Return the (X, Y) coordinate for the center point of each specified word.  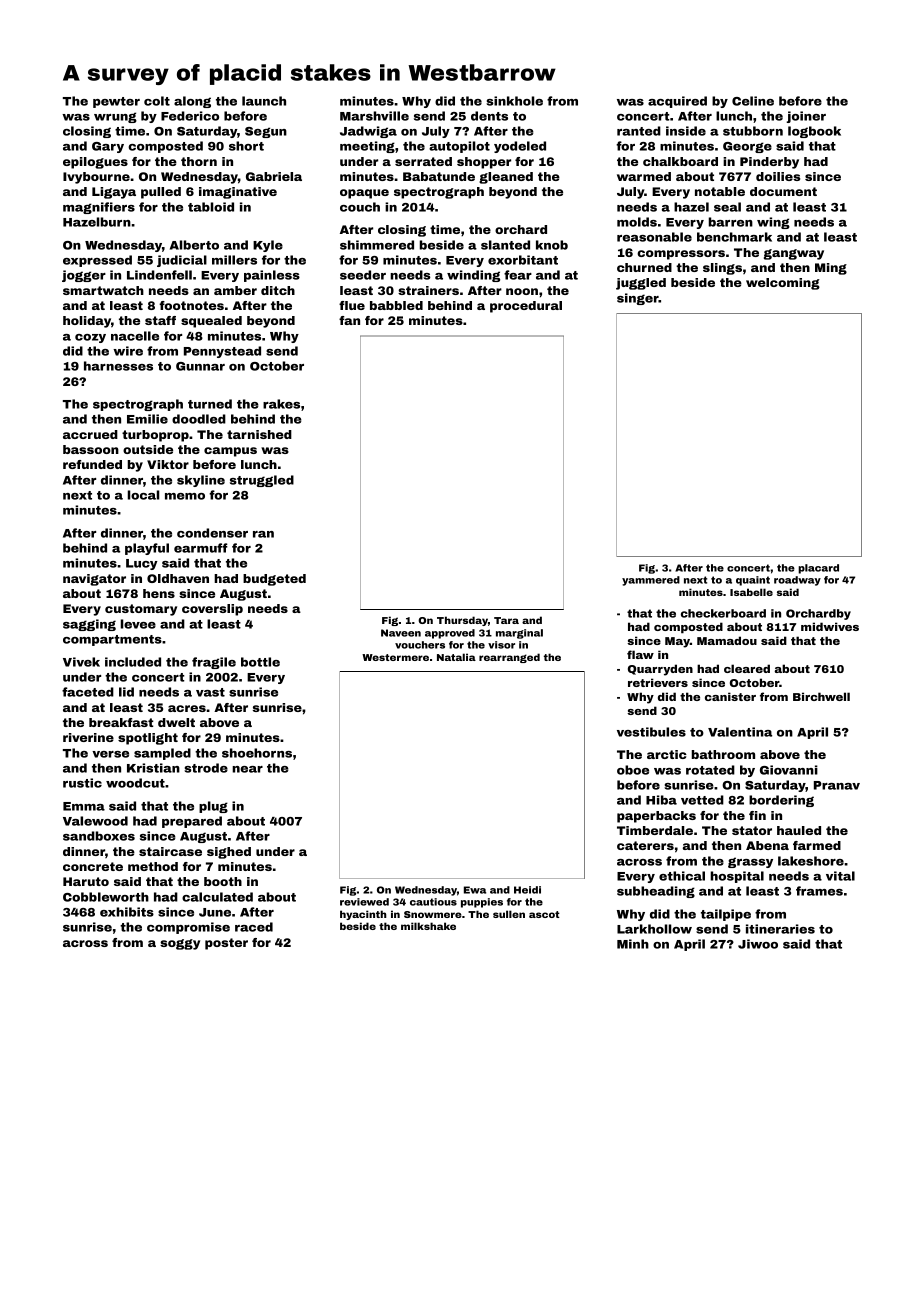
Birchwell (821, 696)
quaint (753, 581)
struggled (262, 481)
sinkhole (514, 101)
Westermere (395, 657)
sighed (229, 853)
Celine (753, 101)
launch (264, 101)
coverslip (212, 610)
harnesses (118, 366)
